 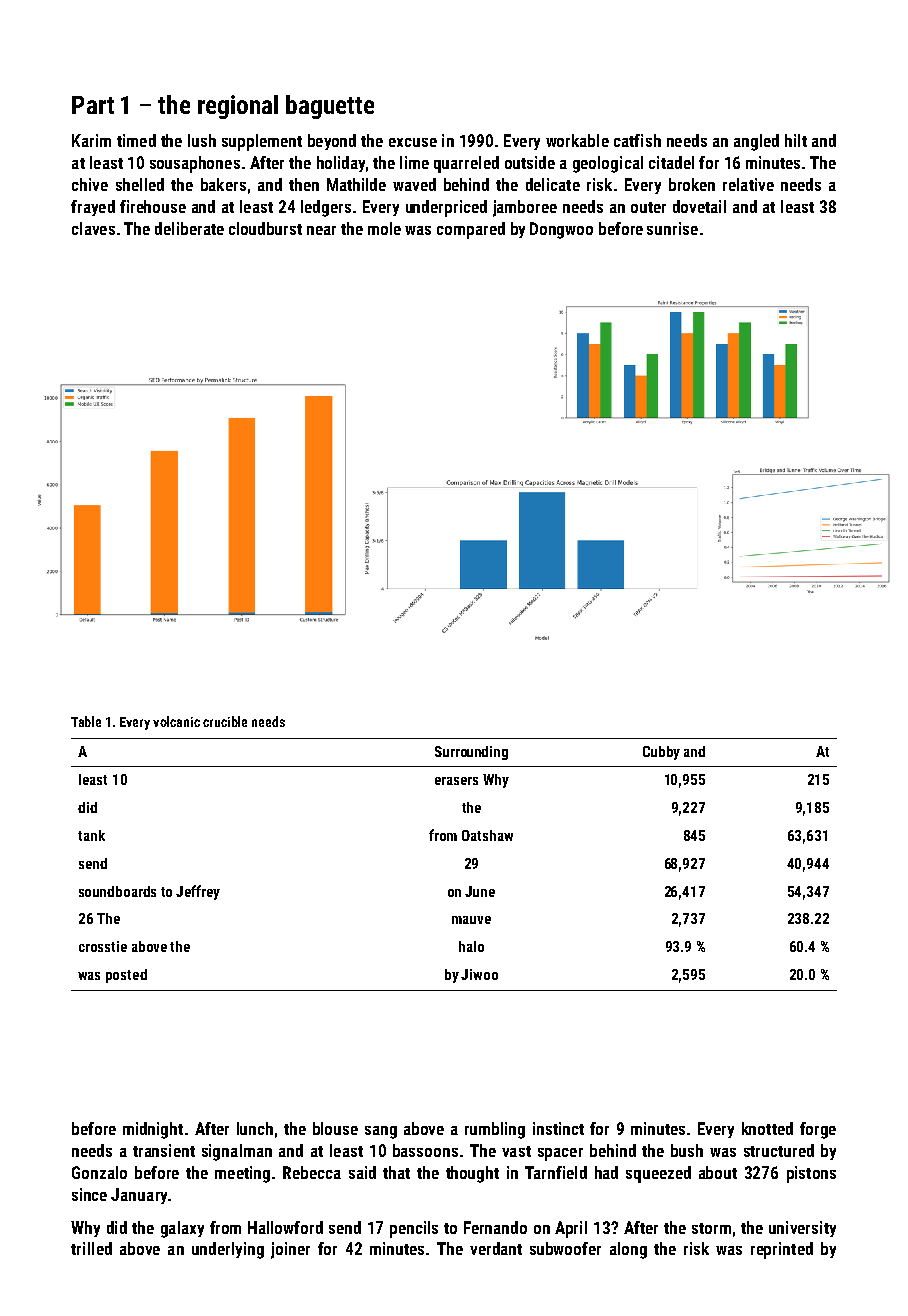 I want to click on midnight, so click(x=153, y=1130).
